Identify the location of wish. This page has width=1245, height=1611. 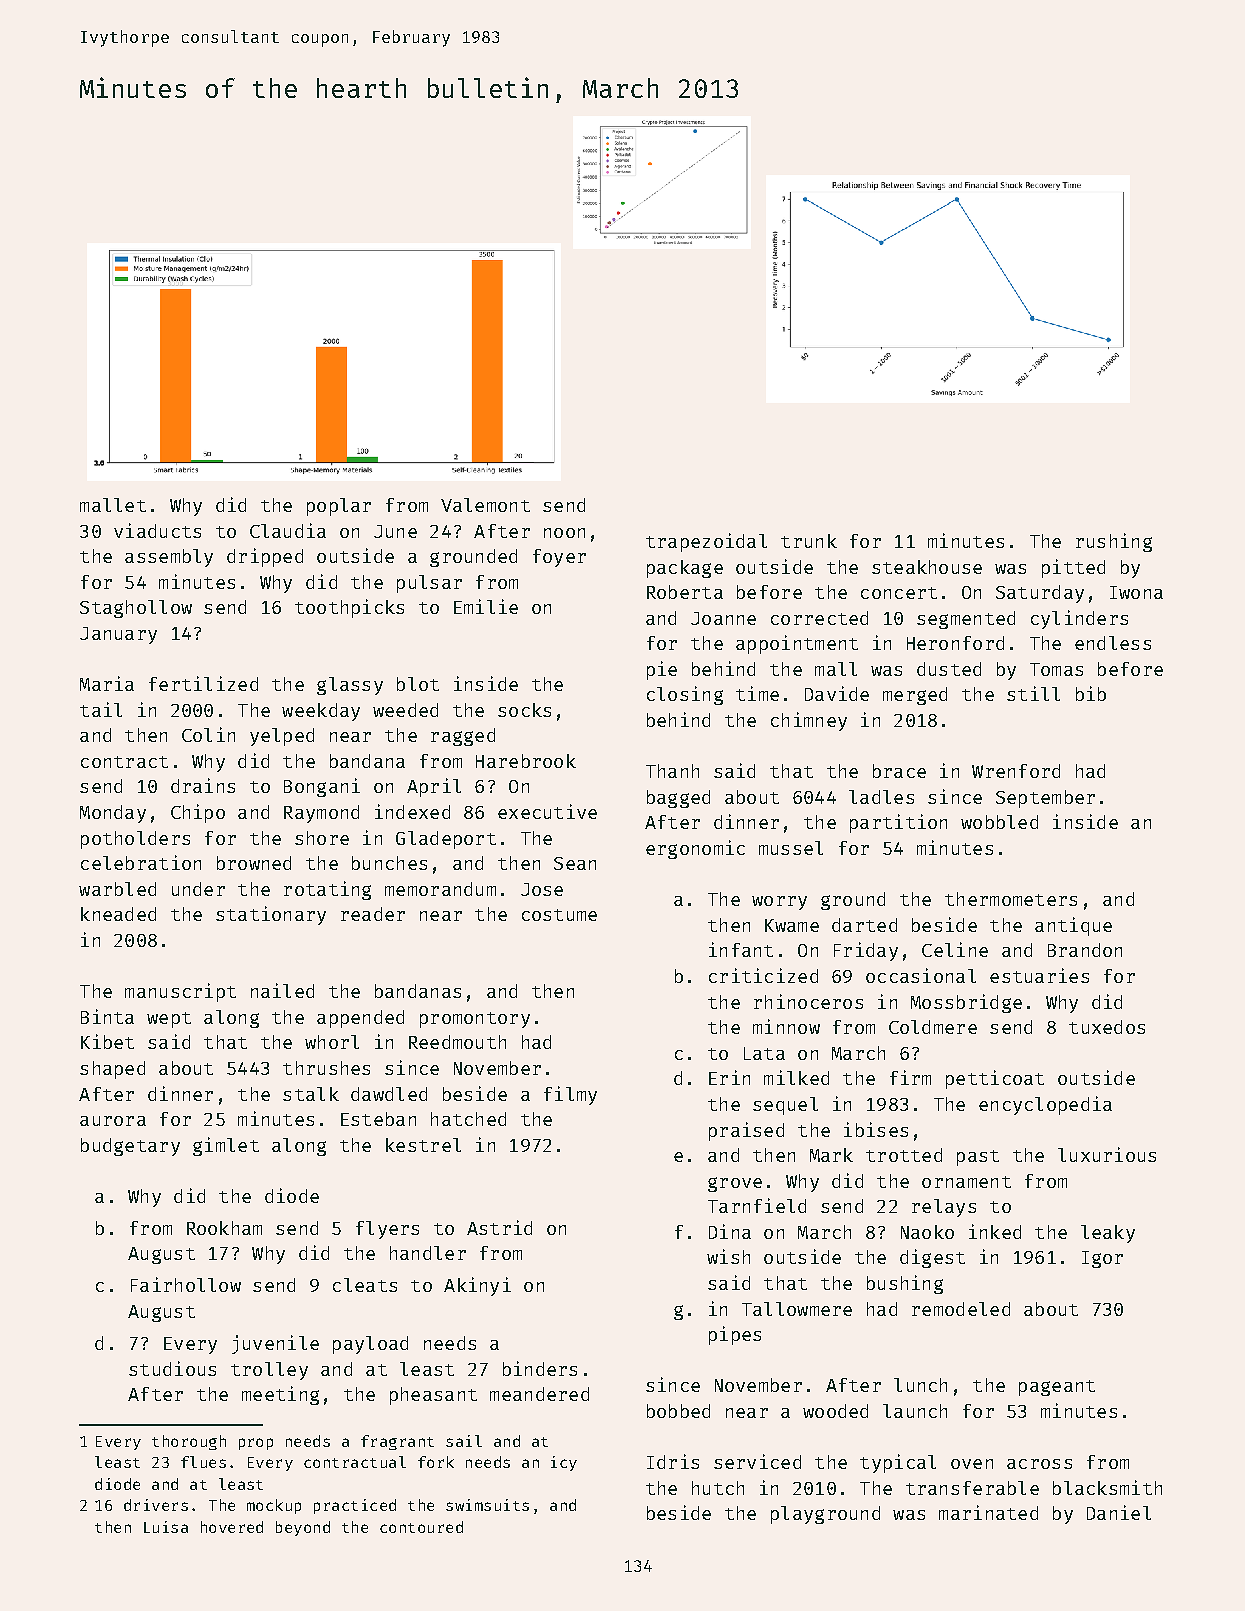
(728, 1256).
